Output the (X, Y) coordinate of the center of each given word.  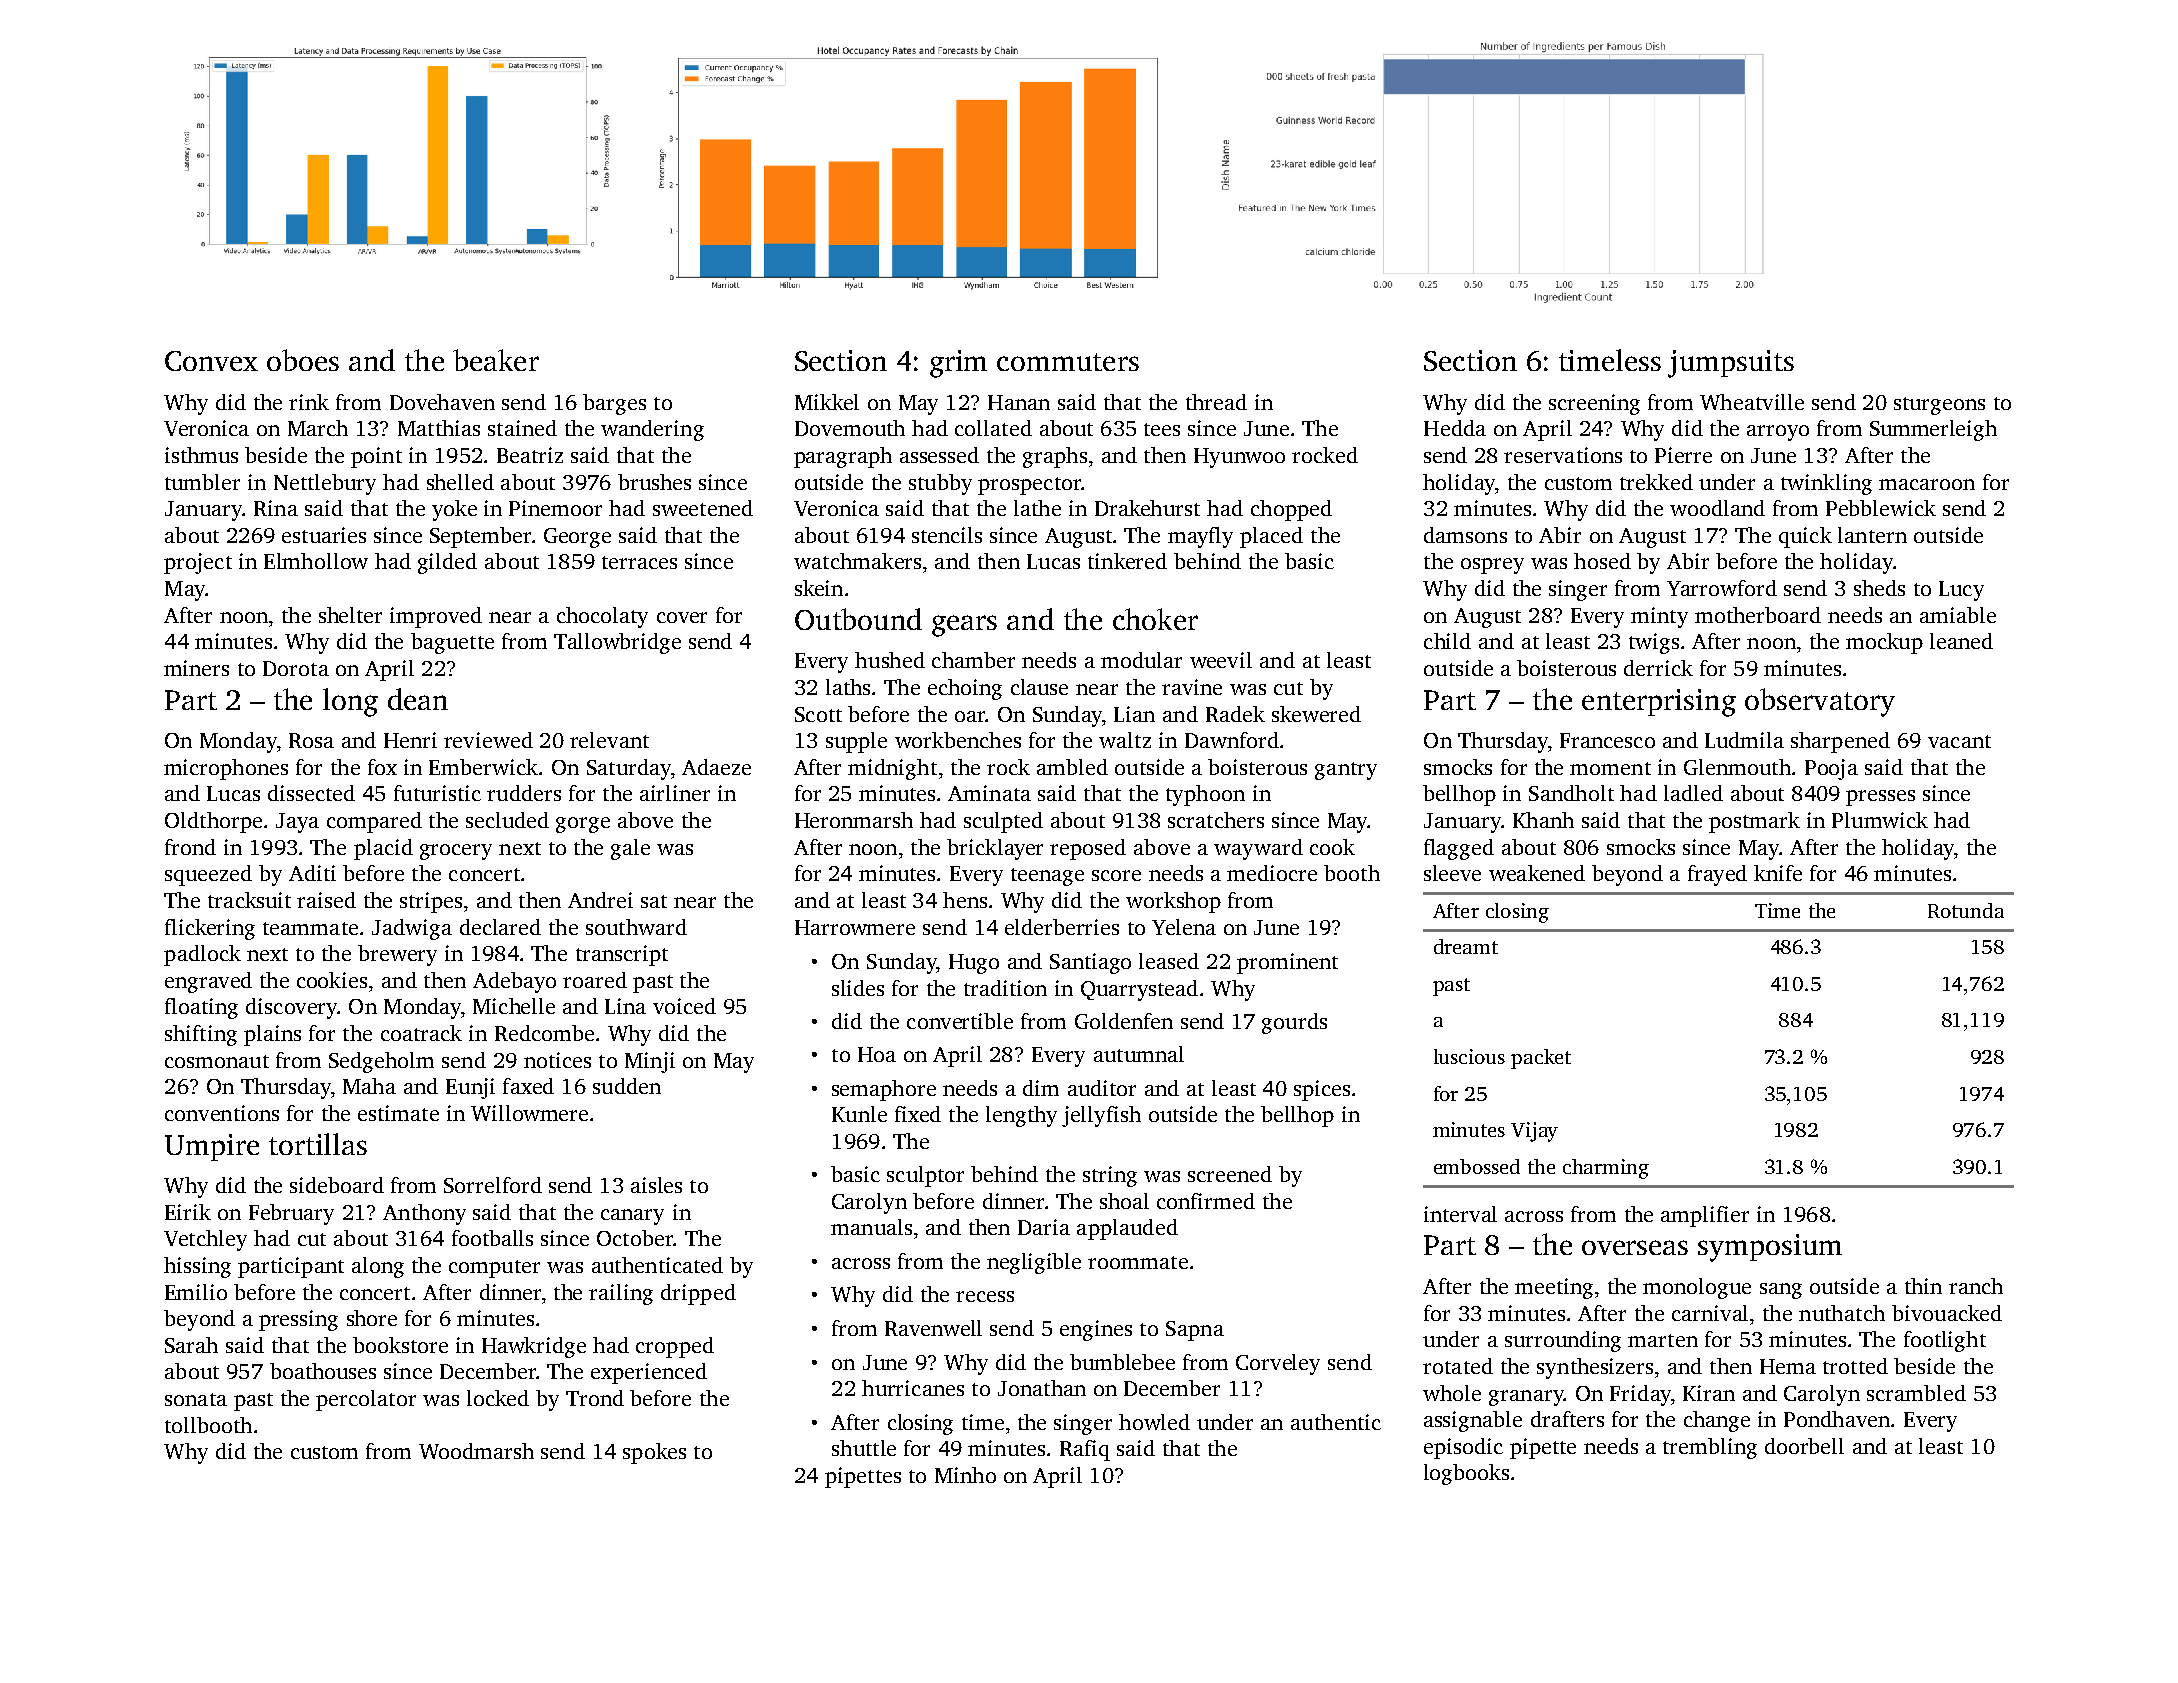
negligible (1034, 1263)
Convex (211, 361)
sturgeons (1939, 406)
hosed (1602, 561)
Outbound (858, 619)
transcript (622, 955)
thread (1216, 402)
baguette (452, 643)
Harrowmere (855, 927)
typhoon (1205, 795)
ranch (1976, 1286)
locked (498, 1398)
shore (372, 1318)
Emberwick (483, 767)
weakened (1537, 873)
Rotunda (1966, 910)
